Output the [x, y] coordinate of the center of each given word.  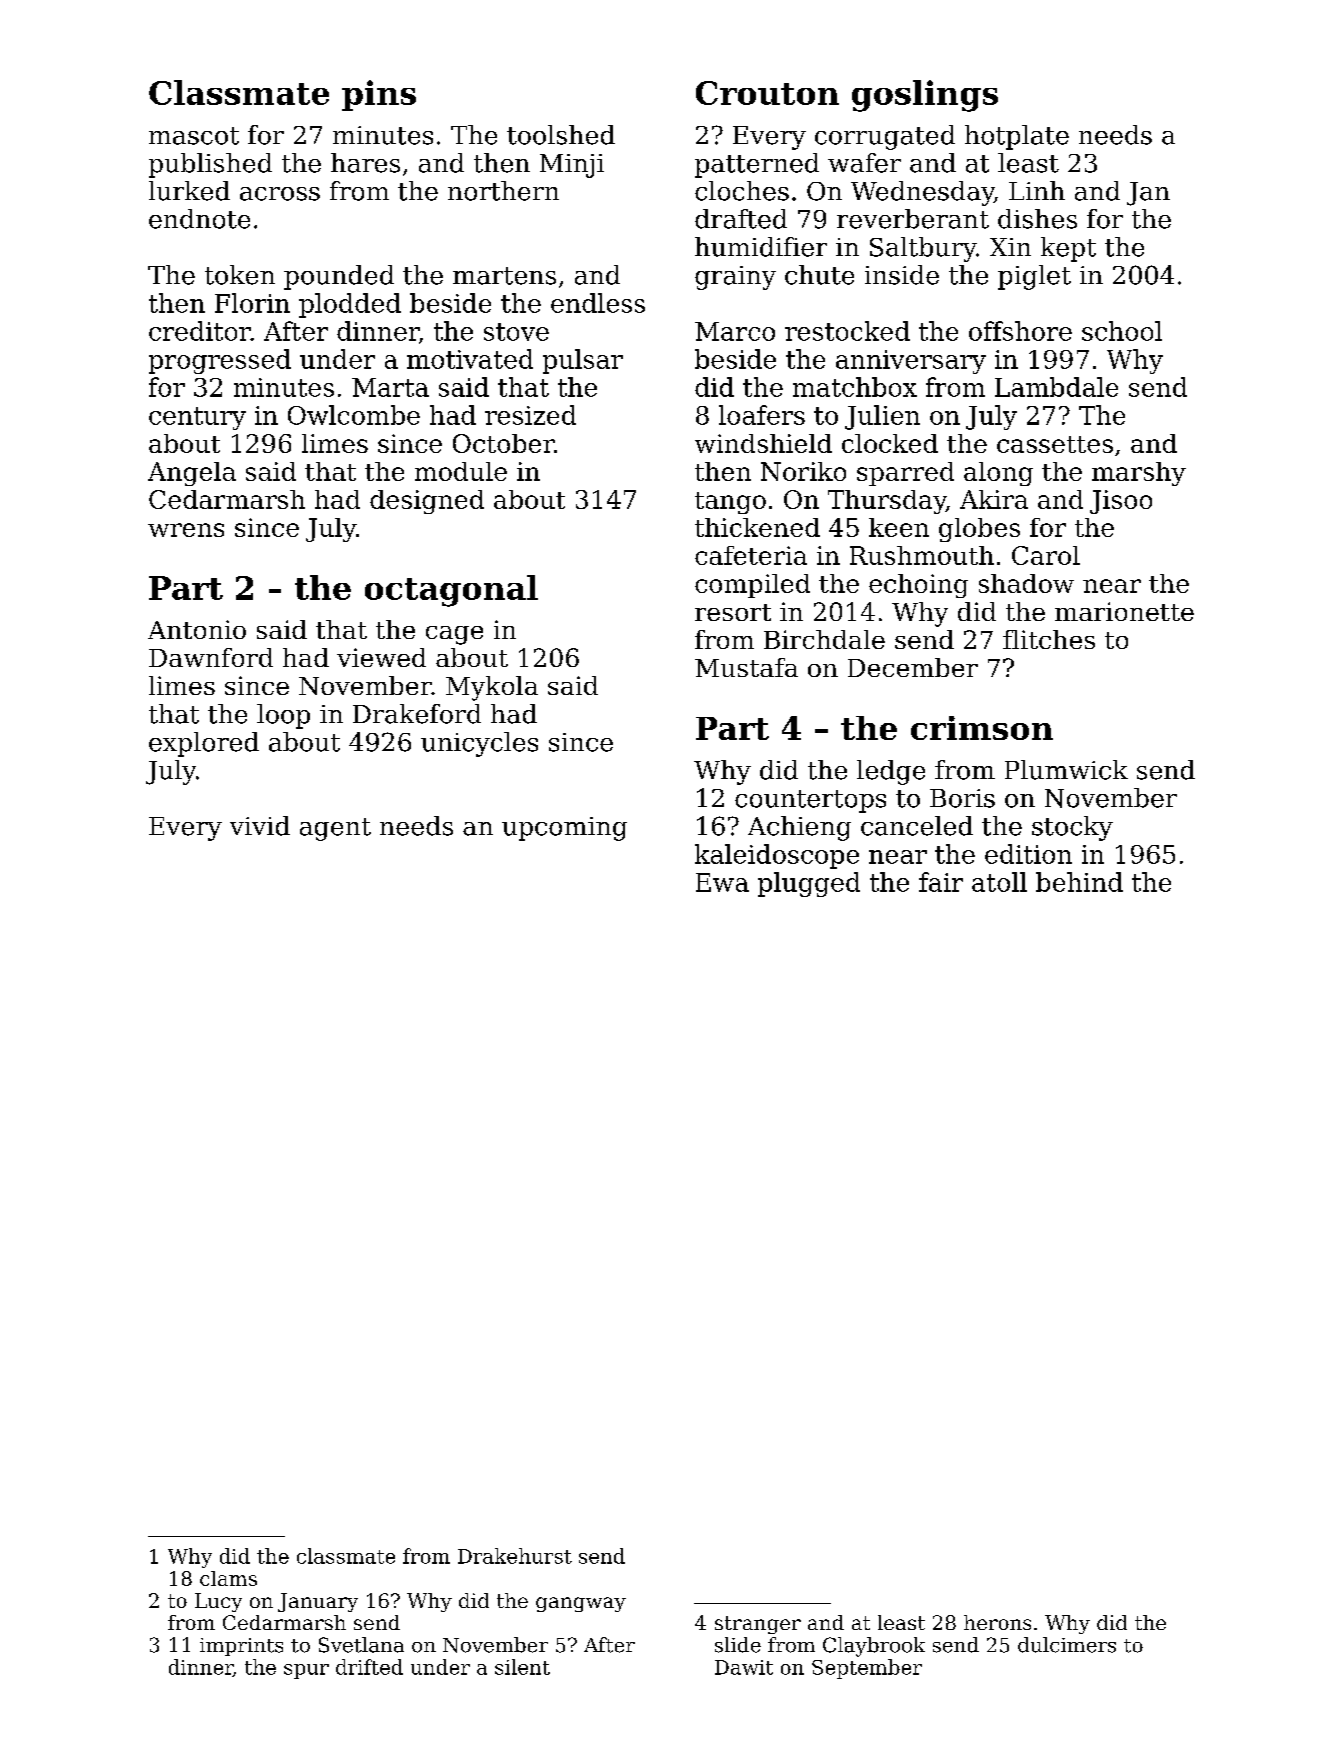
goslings [925, 96]
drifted [369, 1667]
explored [204, 744]
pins [379, 95]
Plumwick [1066, 770]
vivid [260, 826]
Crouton [767, 93]
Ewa [722, 882]
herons [997, 1622]
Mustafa [746, 667]
